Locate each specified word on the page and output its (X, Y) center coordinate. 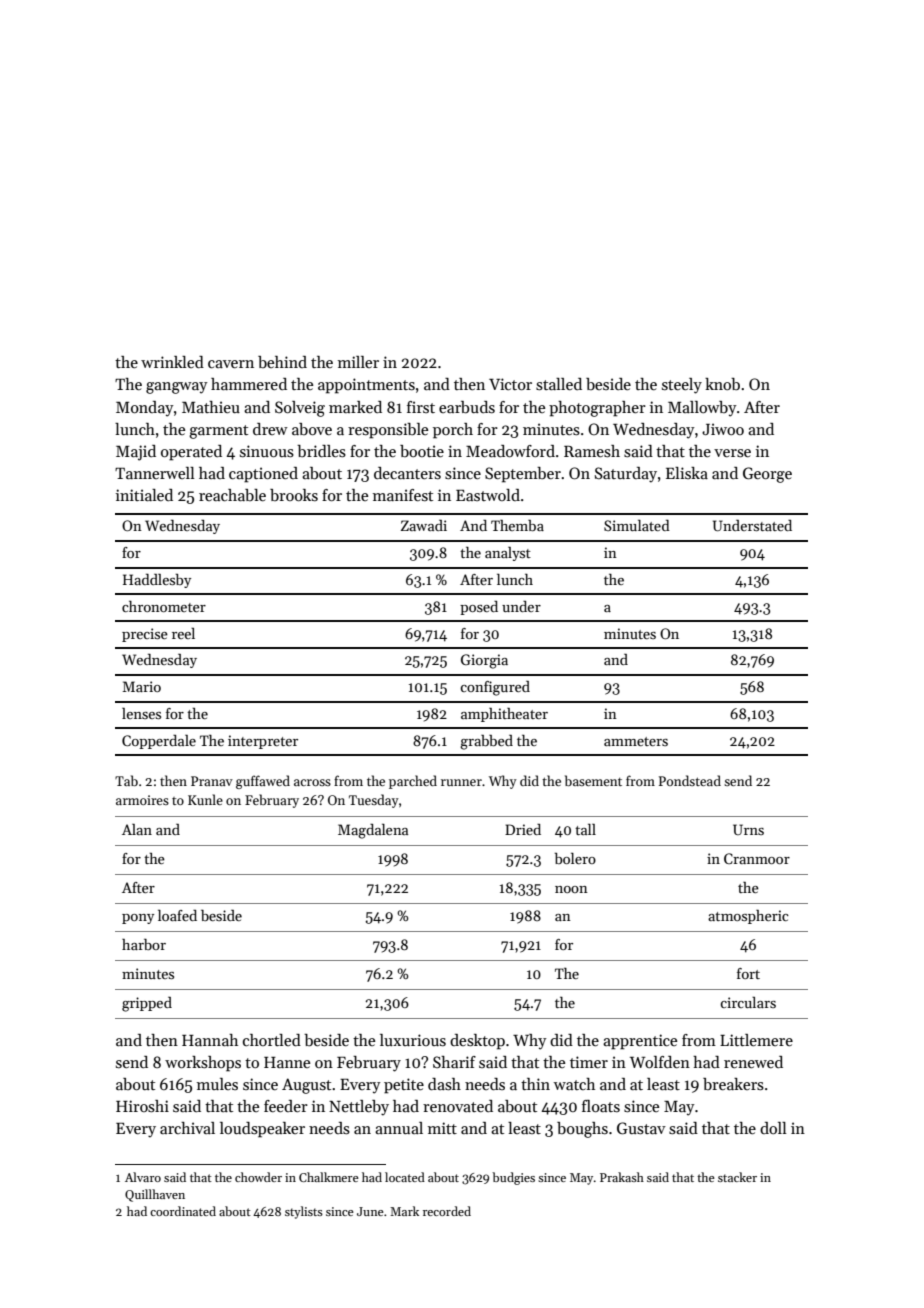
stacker (737, 1177)
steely (682, 386)
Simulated (637, 525)
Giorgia (484, 661)
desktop (477, 1042)
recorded (447, 1211)
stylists (304, 1212)
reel (183, 633)
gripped (147, 1004)
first (421, 407)
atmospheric (748, 917)
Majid (136, 453)
